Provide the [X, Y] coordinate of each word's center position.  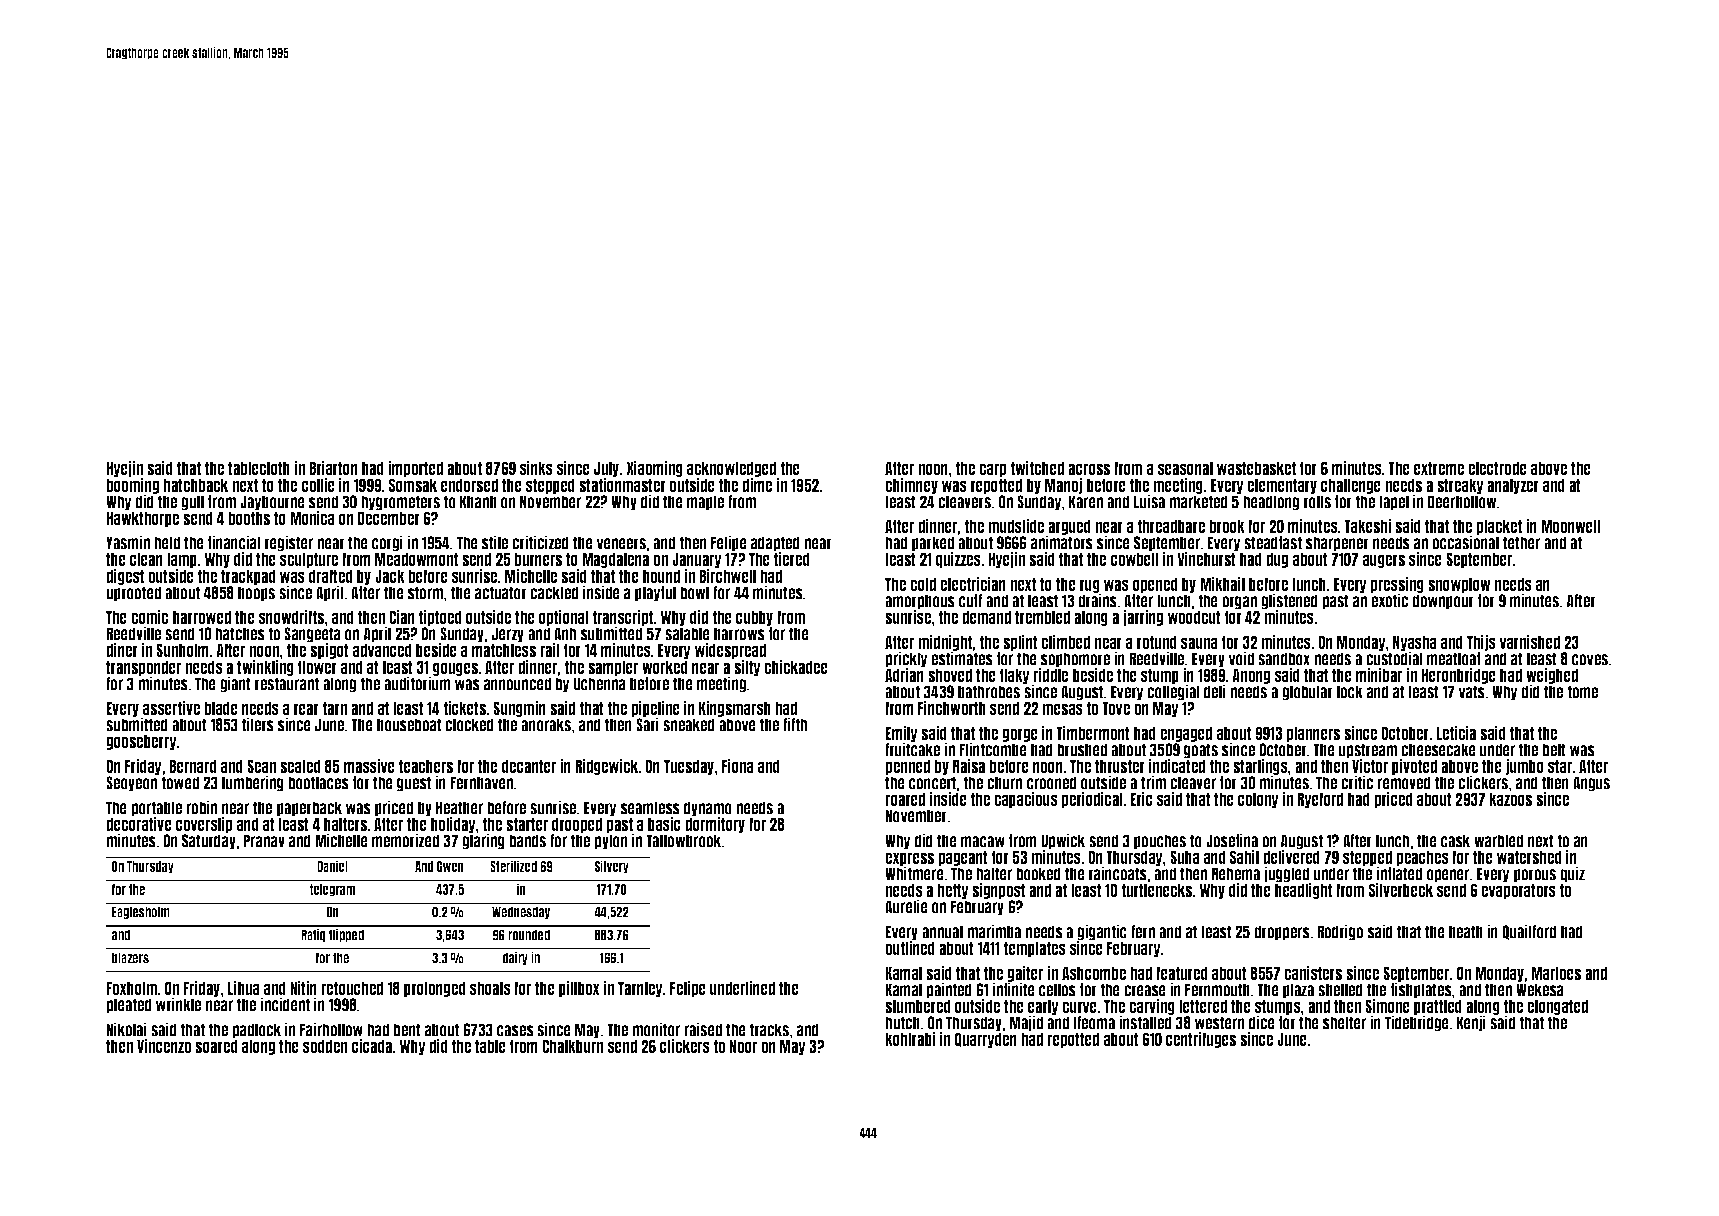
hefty [953, 891]
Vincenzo [164, 1046]
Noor [743, 1046]
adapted [775, 544]
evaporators [1518, 891]
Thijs [1481, 643]
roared [905, 799]
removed [1404, 783]
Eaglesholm [141, 912]
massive [369, 766]
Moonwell [1571, 526]
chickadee [796, 667]
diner [122, 650]
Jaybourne [272, 503]
